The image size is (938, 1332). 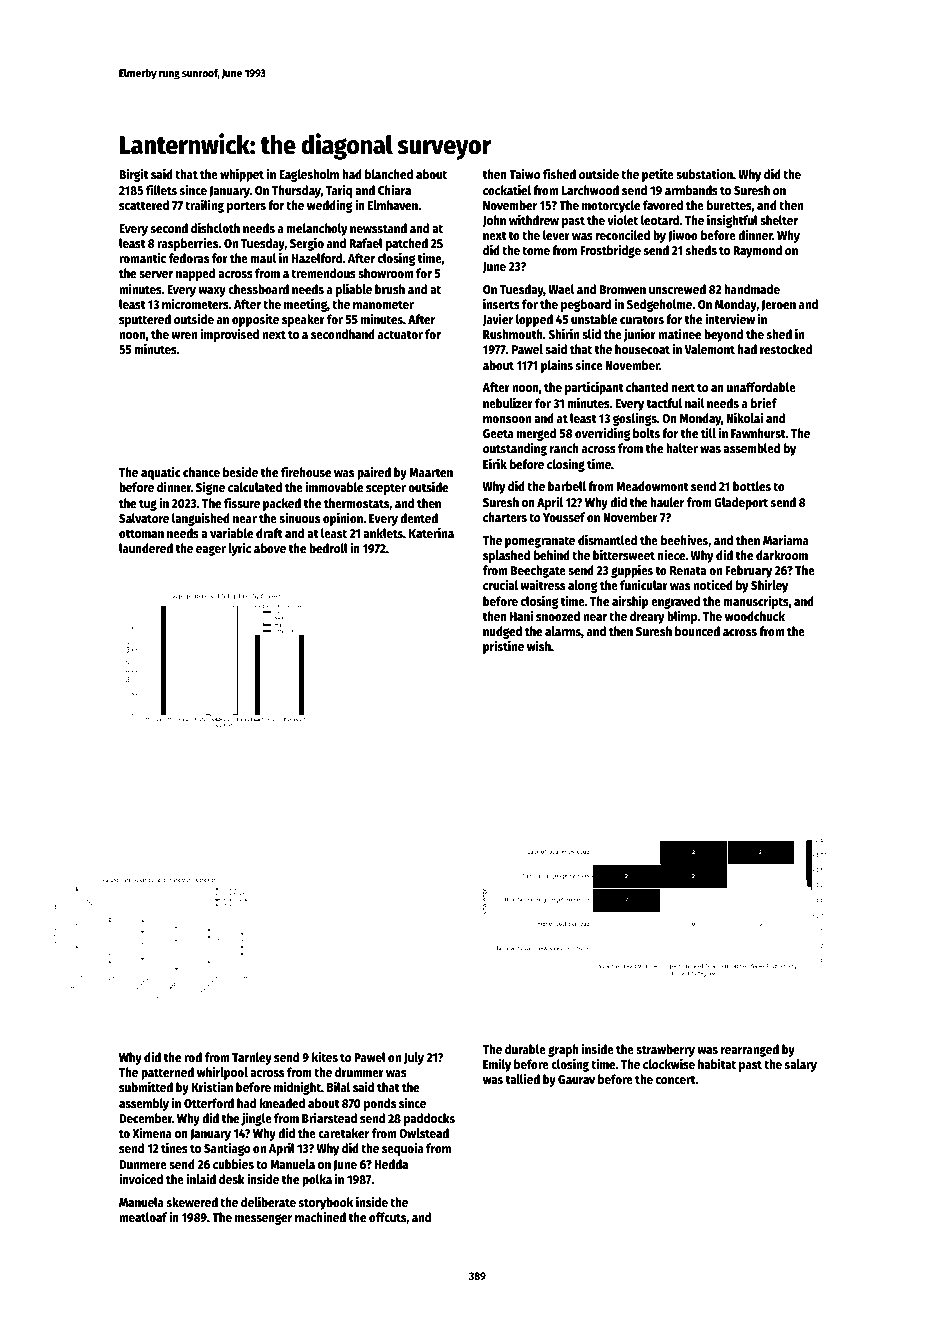 I want to click on woodchuck, so click(x=755, y=616).
